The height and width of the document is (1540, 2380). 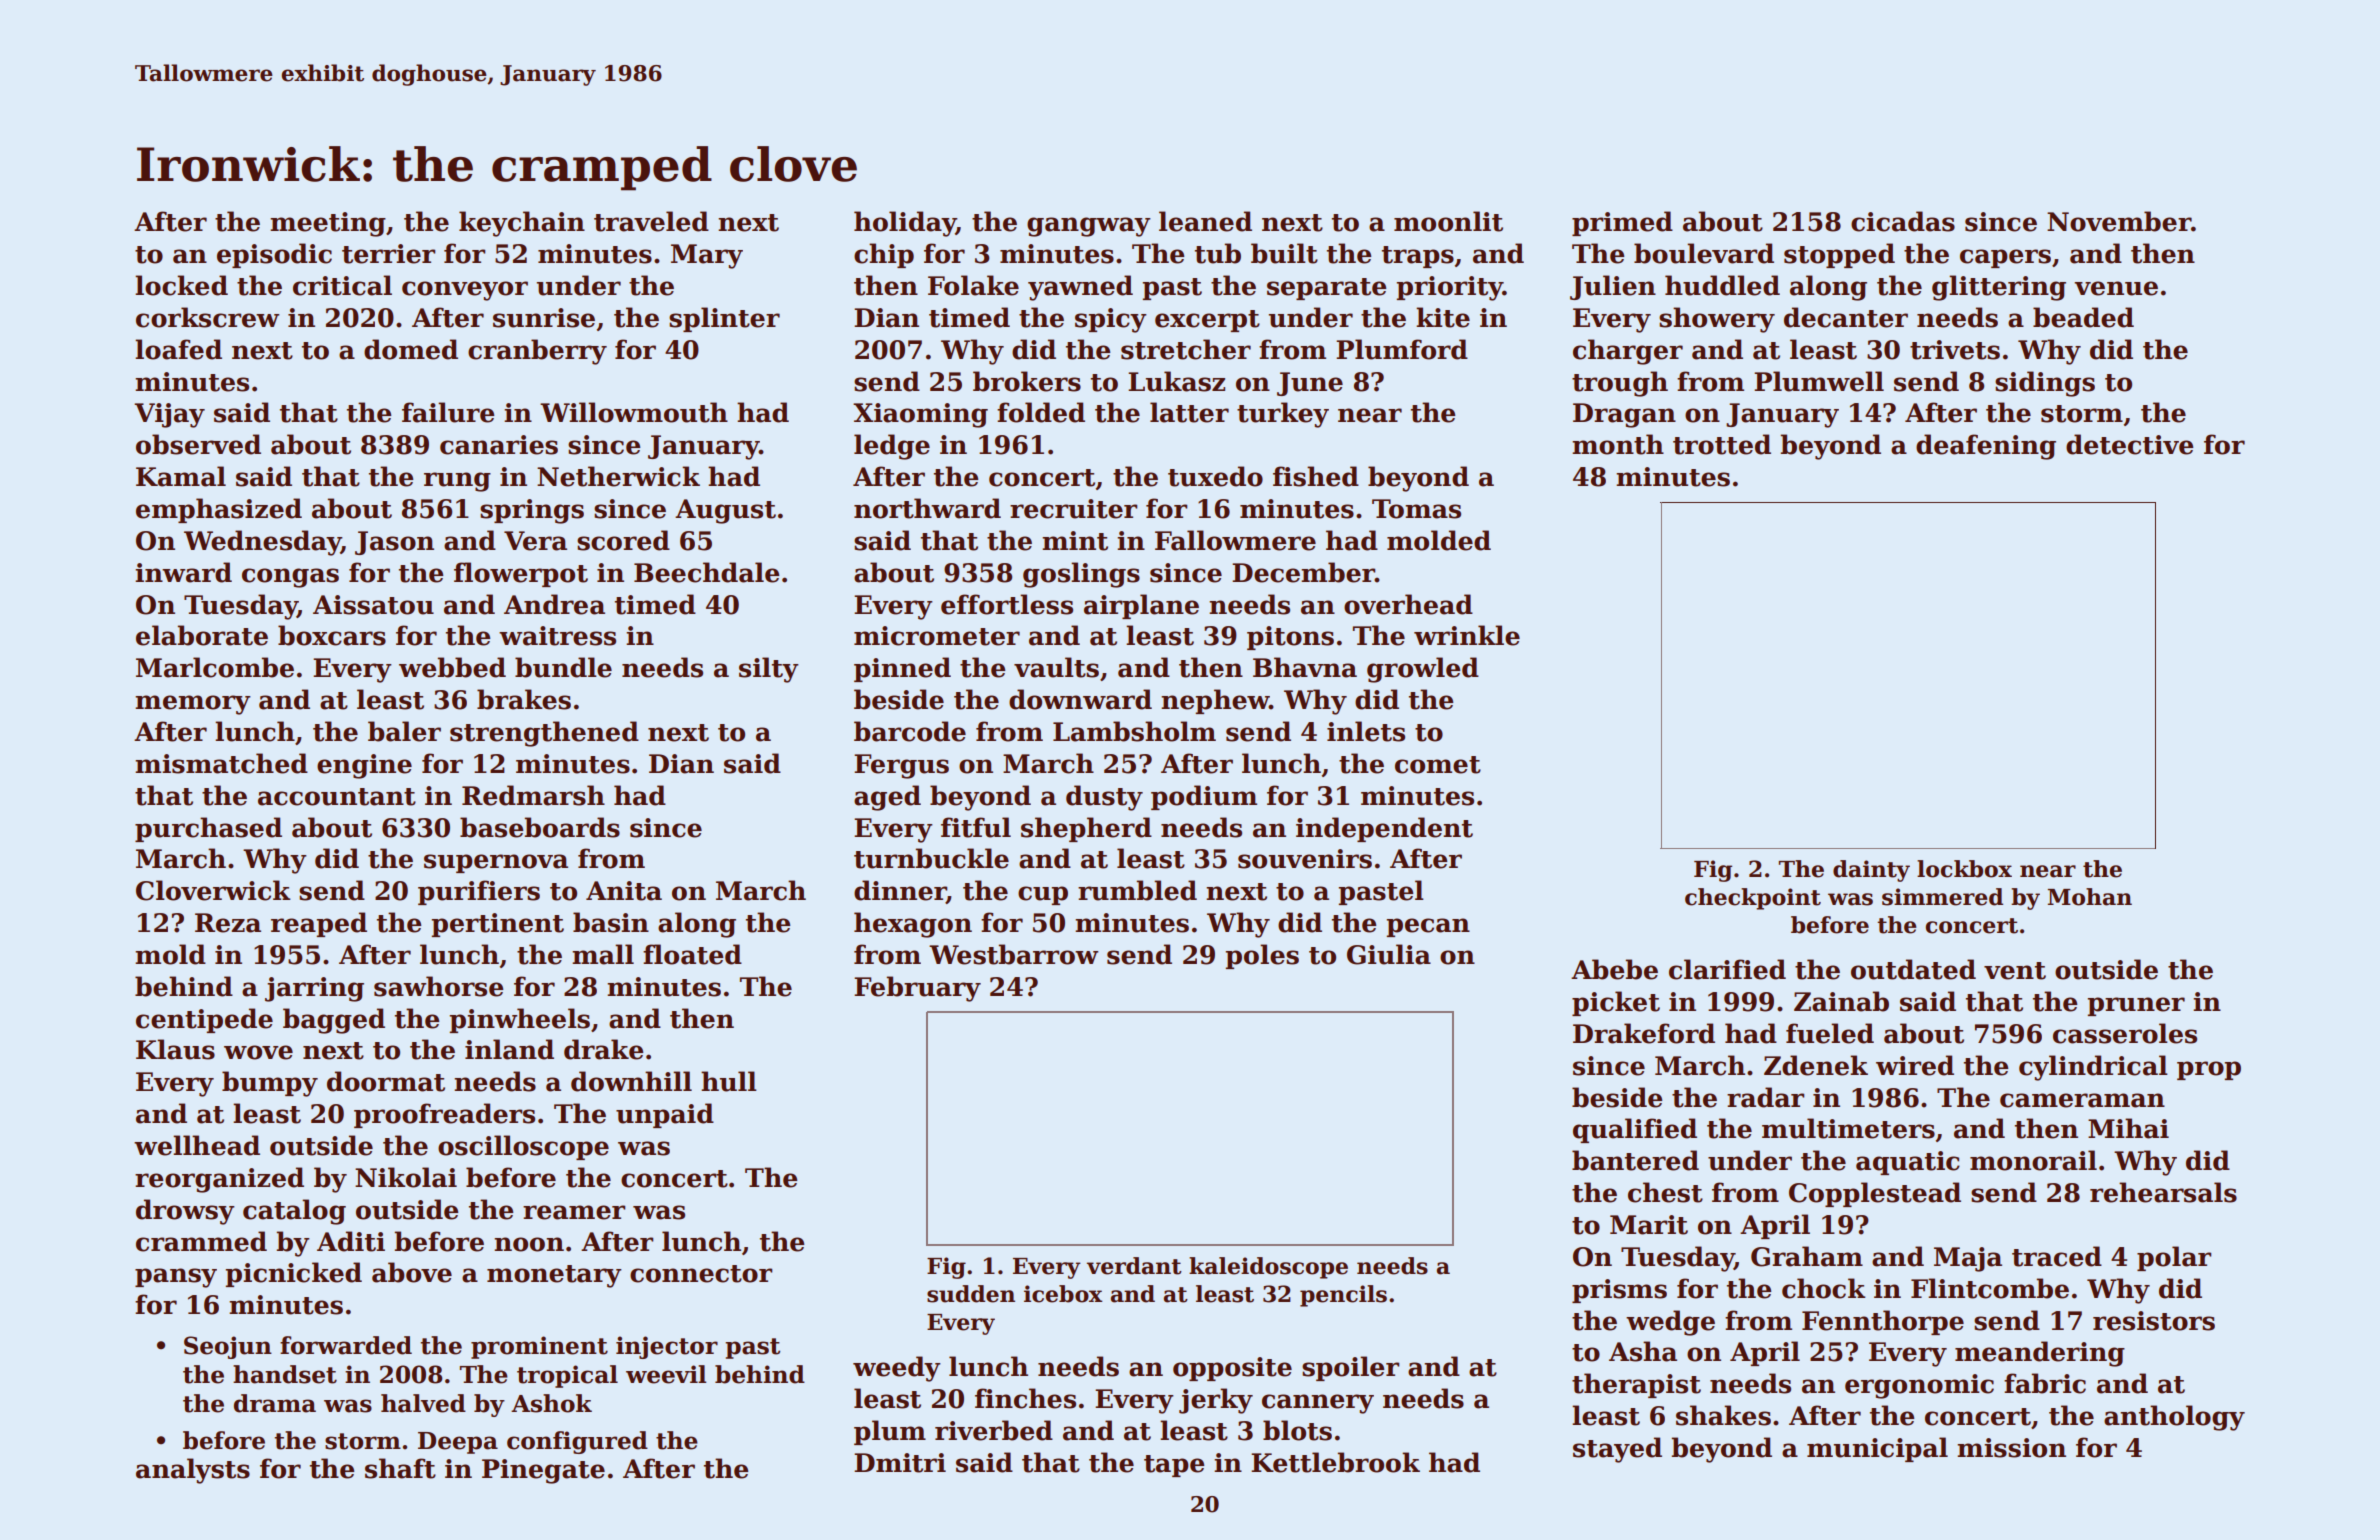 What do you see at coordinates (971, 1294) in the document?
I see `sudden` at bounding box center [971, 1294].
